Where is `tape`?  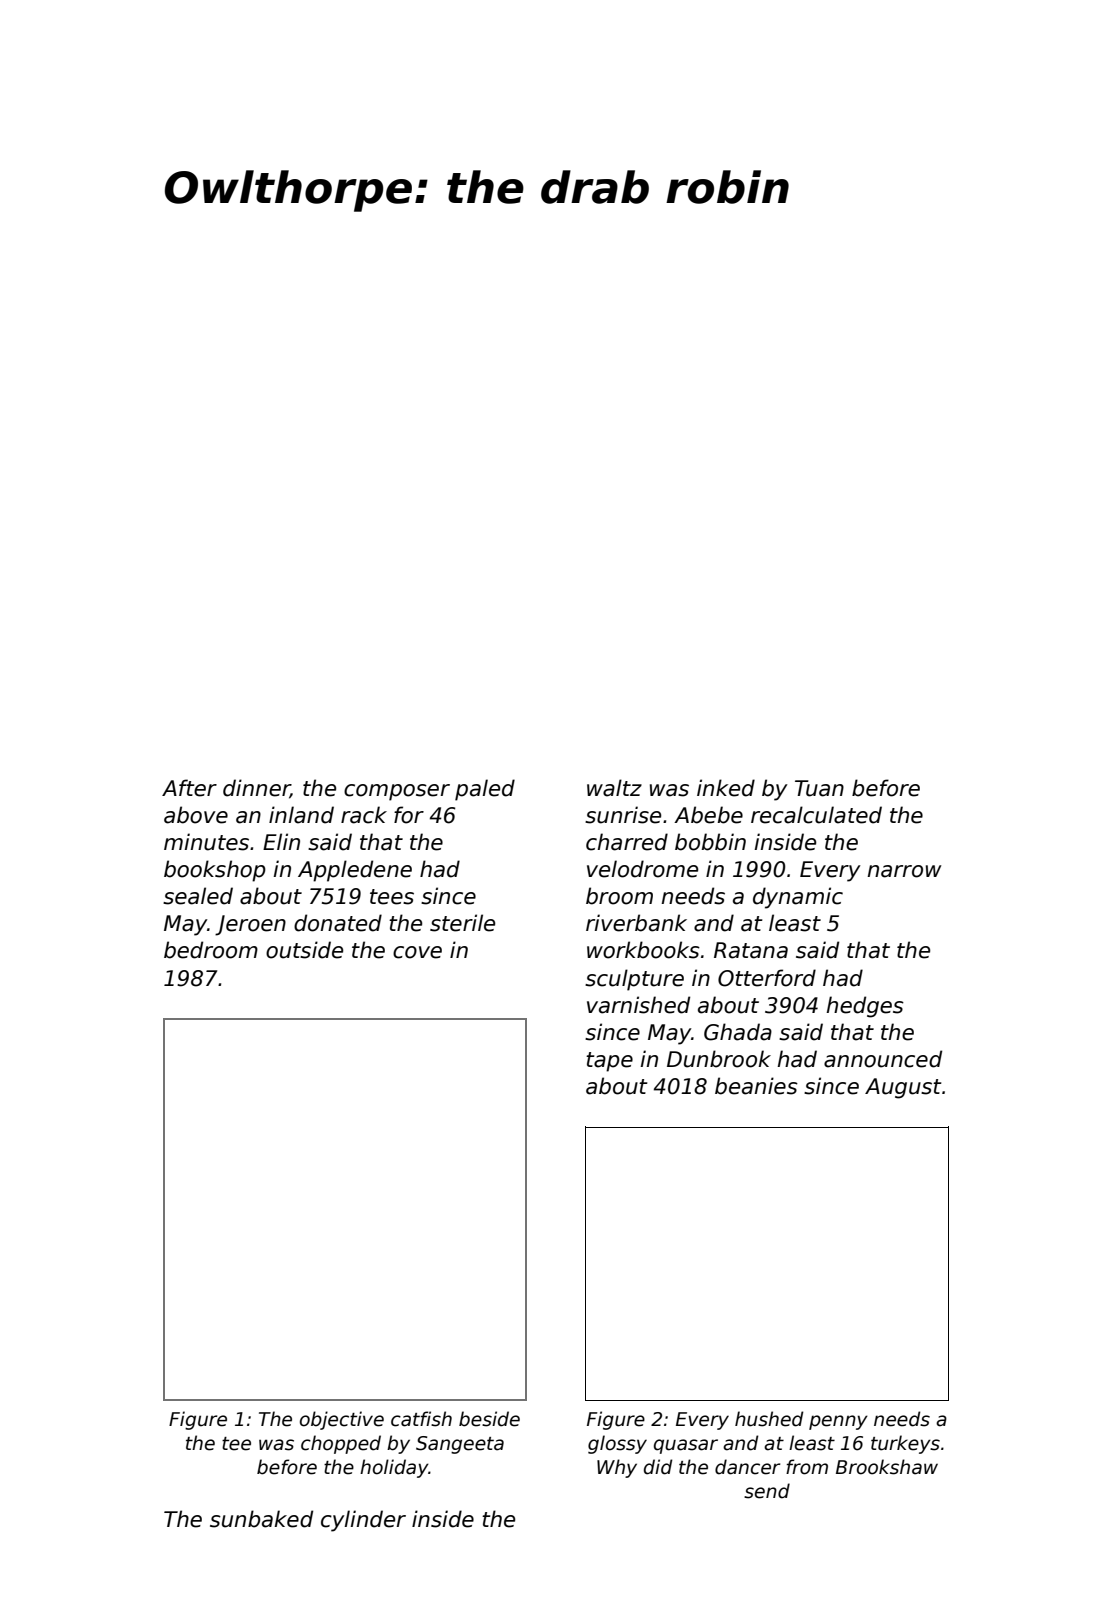
tape is located at coordinates (609, 1062).
